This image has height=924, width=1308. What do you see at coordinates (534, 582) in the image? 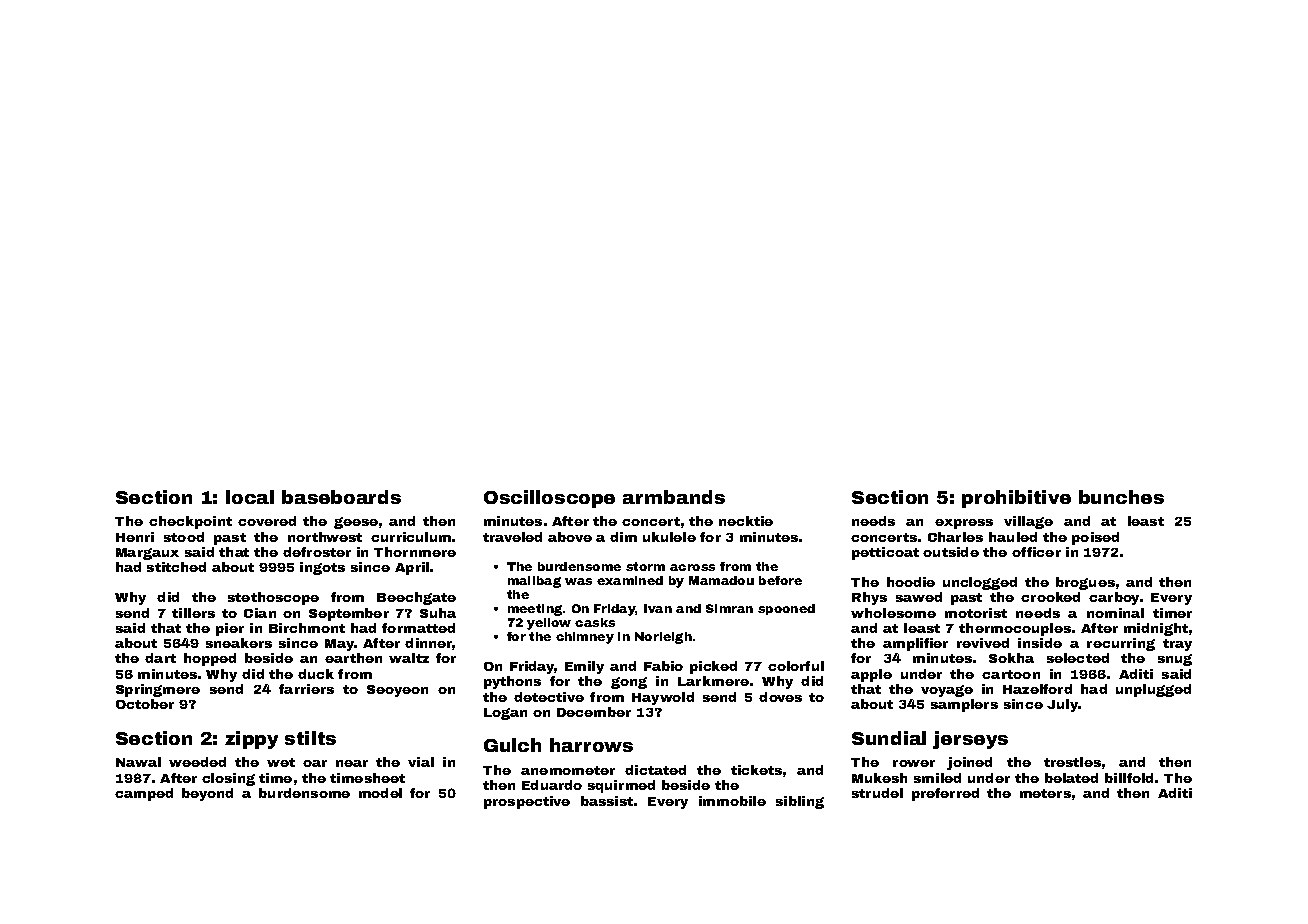
I see `mailbag` at bounding box center [534, 582].
